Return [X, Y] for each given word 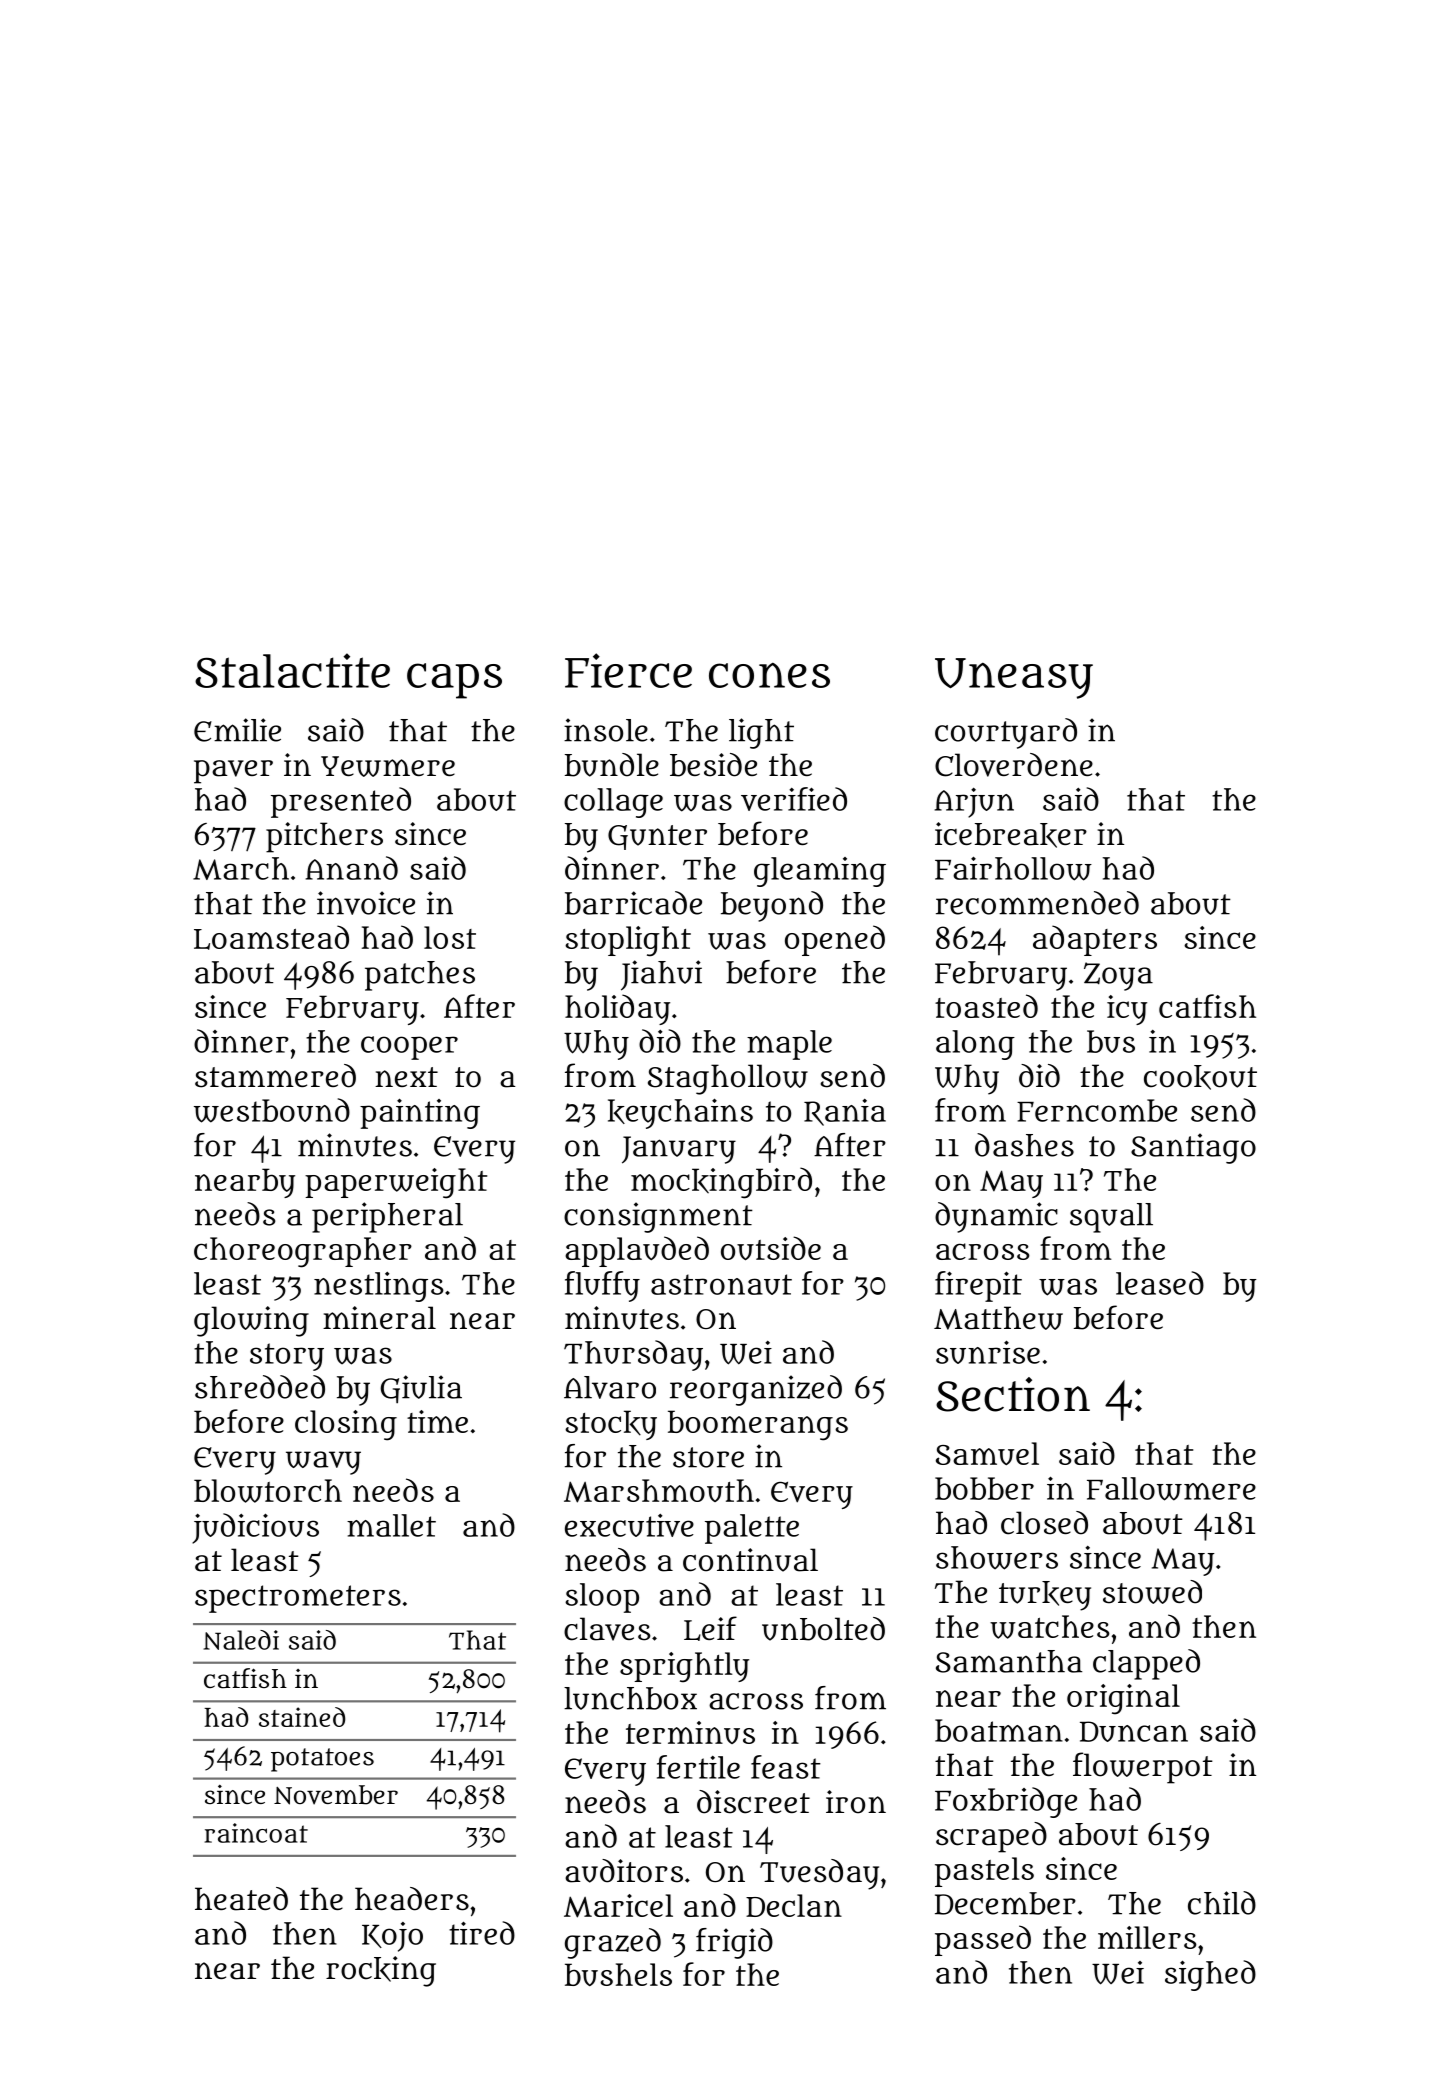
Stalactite [292, 670]
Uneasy [1014, 678]
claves [607, 1629]
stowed [1152, 1592]
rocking [381, 1971]
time [437, 1421]
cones [769, 675]
